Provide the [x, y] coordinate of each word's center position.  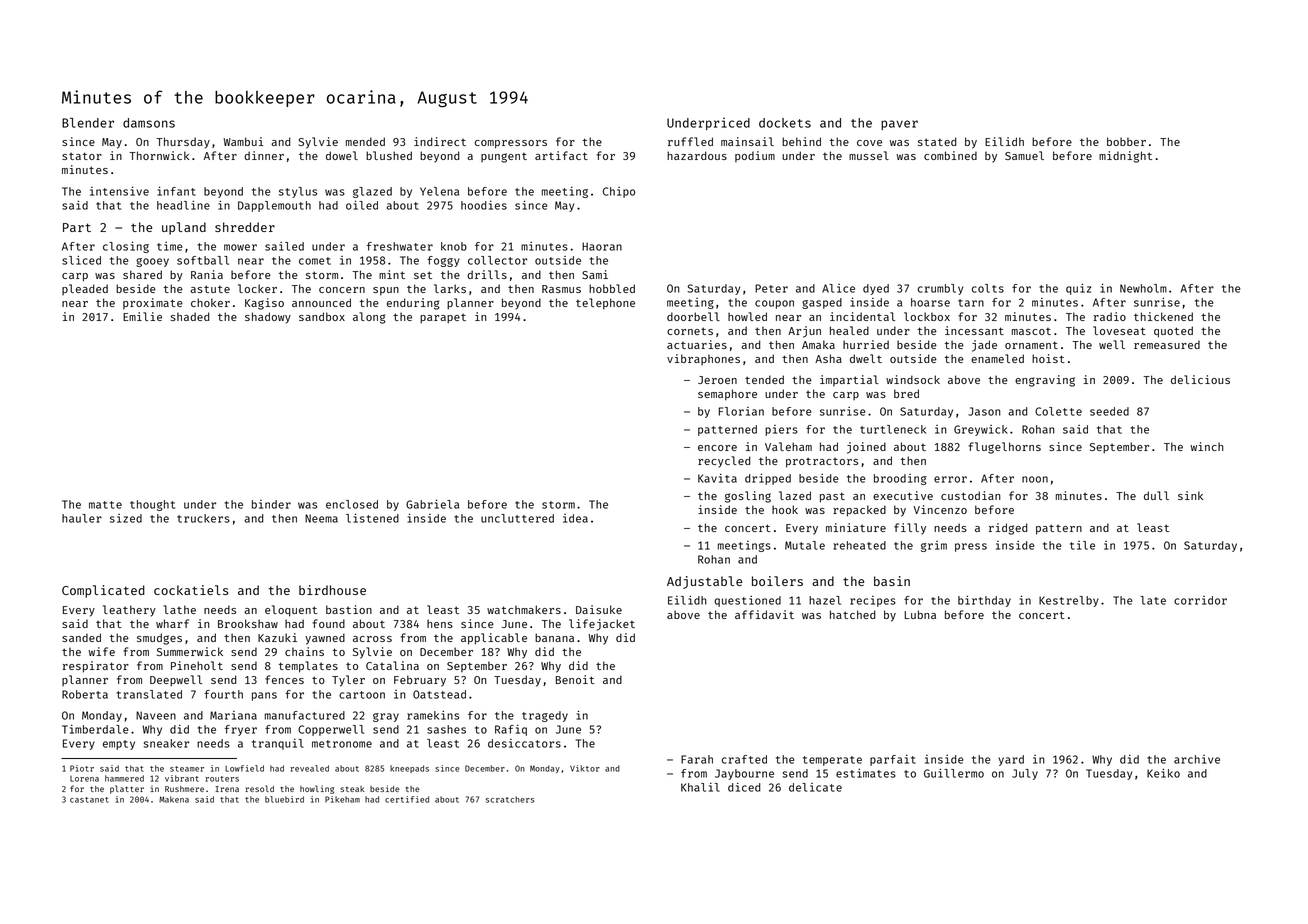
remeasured [1167, 344]
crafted [744, 759]
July [1025, 774]
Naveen [156, 715]
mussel [869, 155]
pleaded [85, 289]
